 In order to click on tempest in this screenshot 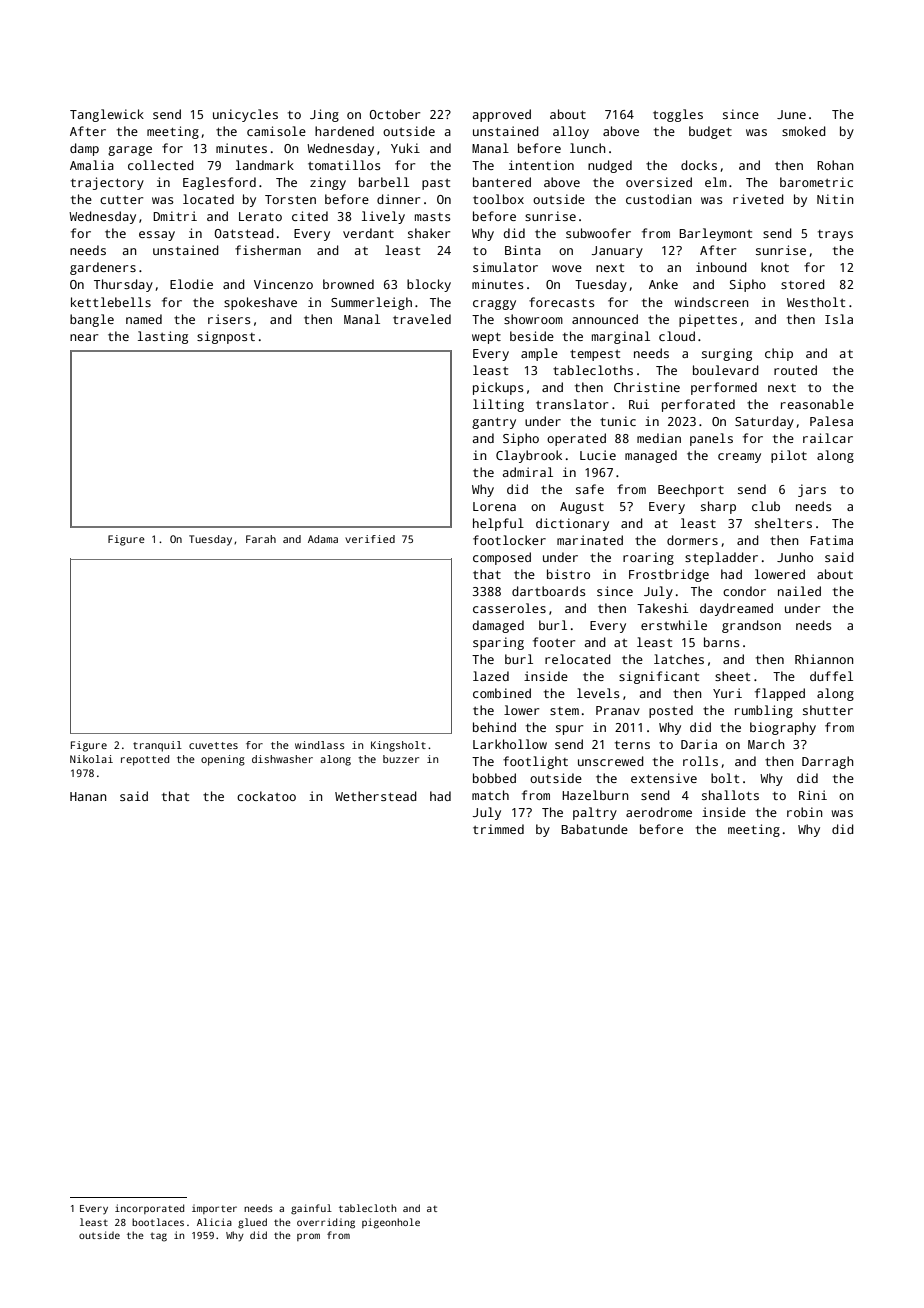, I will do `click(595, 355)`.
